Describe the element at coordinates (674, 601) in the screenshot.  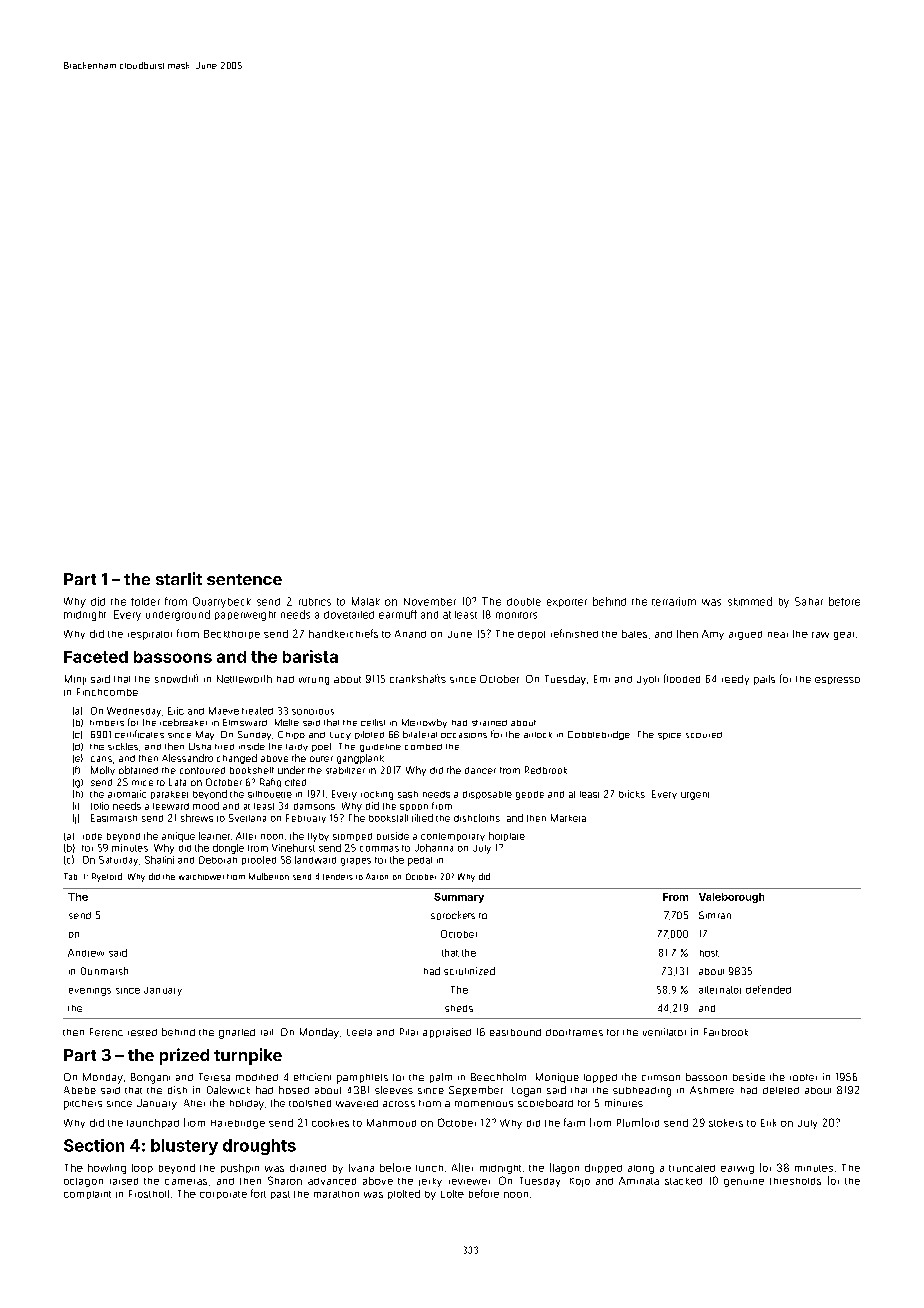
I see `terrarium` at that location.
